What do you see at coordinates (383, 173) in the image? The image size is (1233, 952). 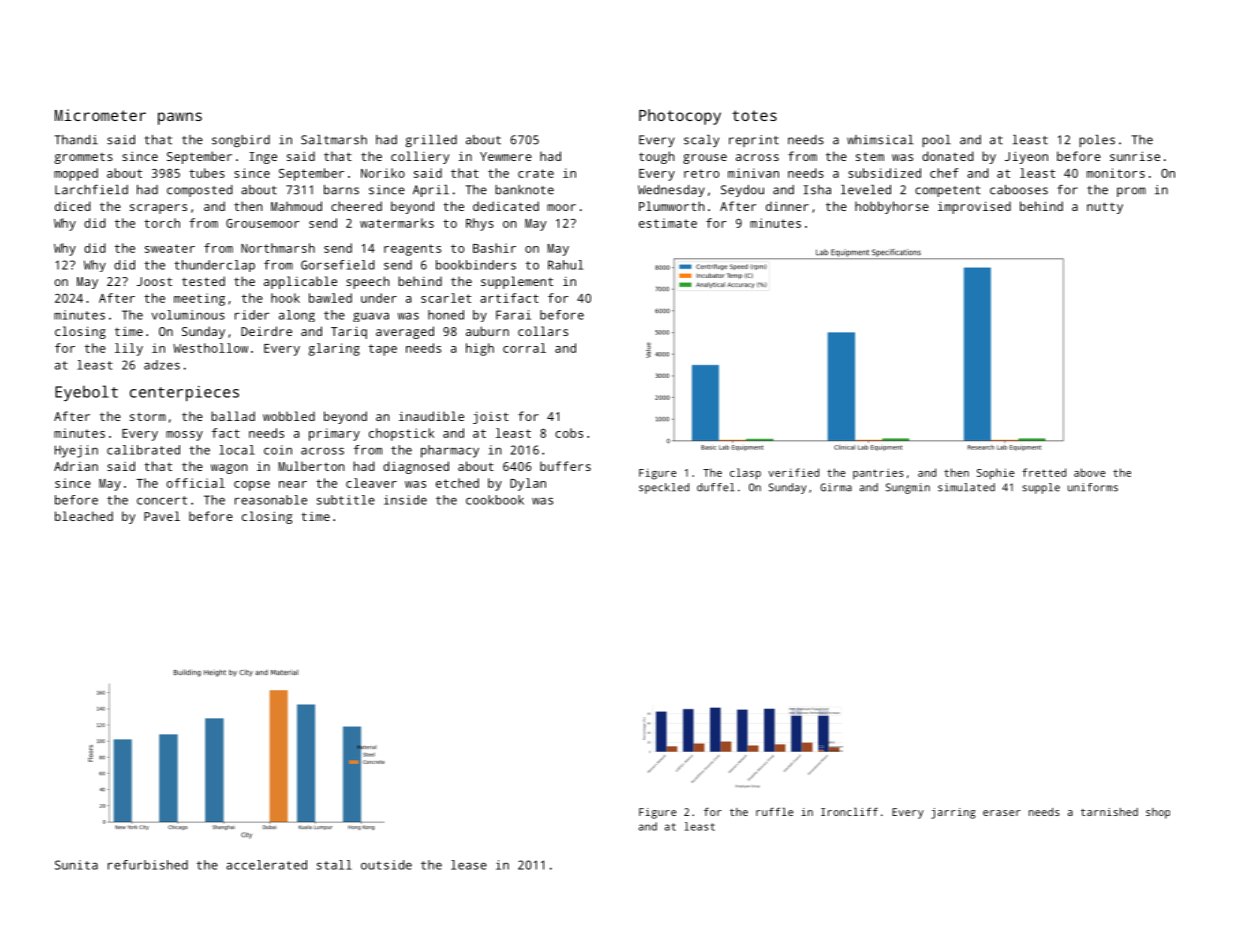 I see `Noriko` at bounding box center [383, 173].
